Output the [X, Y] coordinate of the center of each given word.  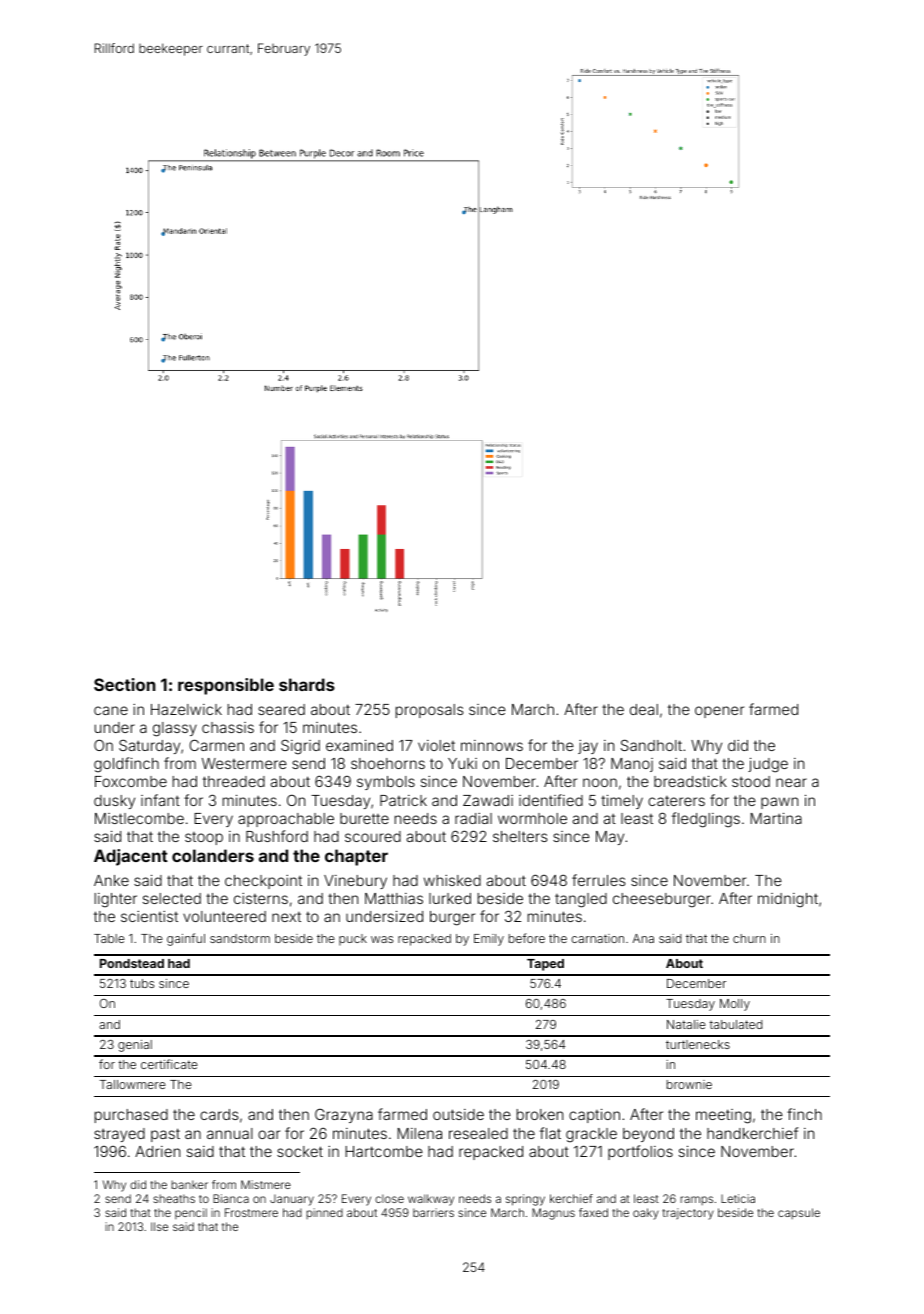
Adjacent [131, 857]
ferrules [599, 880]
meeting [723, 1116]
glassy [175, 729]
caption [594, 1116]
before [527, 938]
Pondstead [132, 963]
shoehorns [388, 763]
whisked [452, 880]
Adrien [157, 1151]
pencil [191, 1213]
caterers [676, 801]
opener [719, 712]
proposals [430, 711]
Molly [735, 1005]
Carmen [216, 745]
